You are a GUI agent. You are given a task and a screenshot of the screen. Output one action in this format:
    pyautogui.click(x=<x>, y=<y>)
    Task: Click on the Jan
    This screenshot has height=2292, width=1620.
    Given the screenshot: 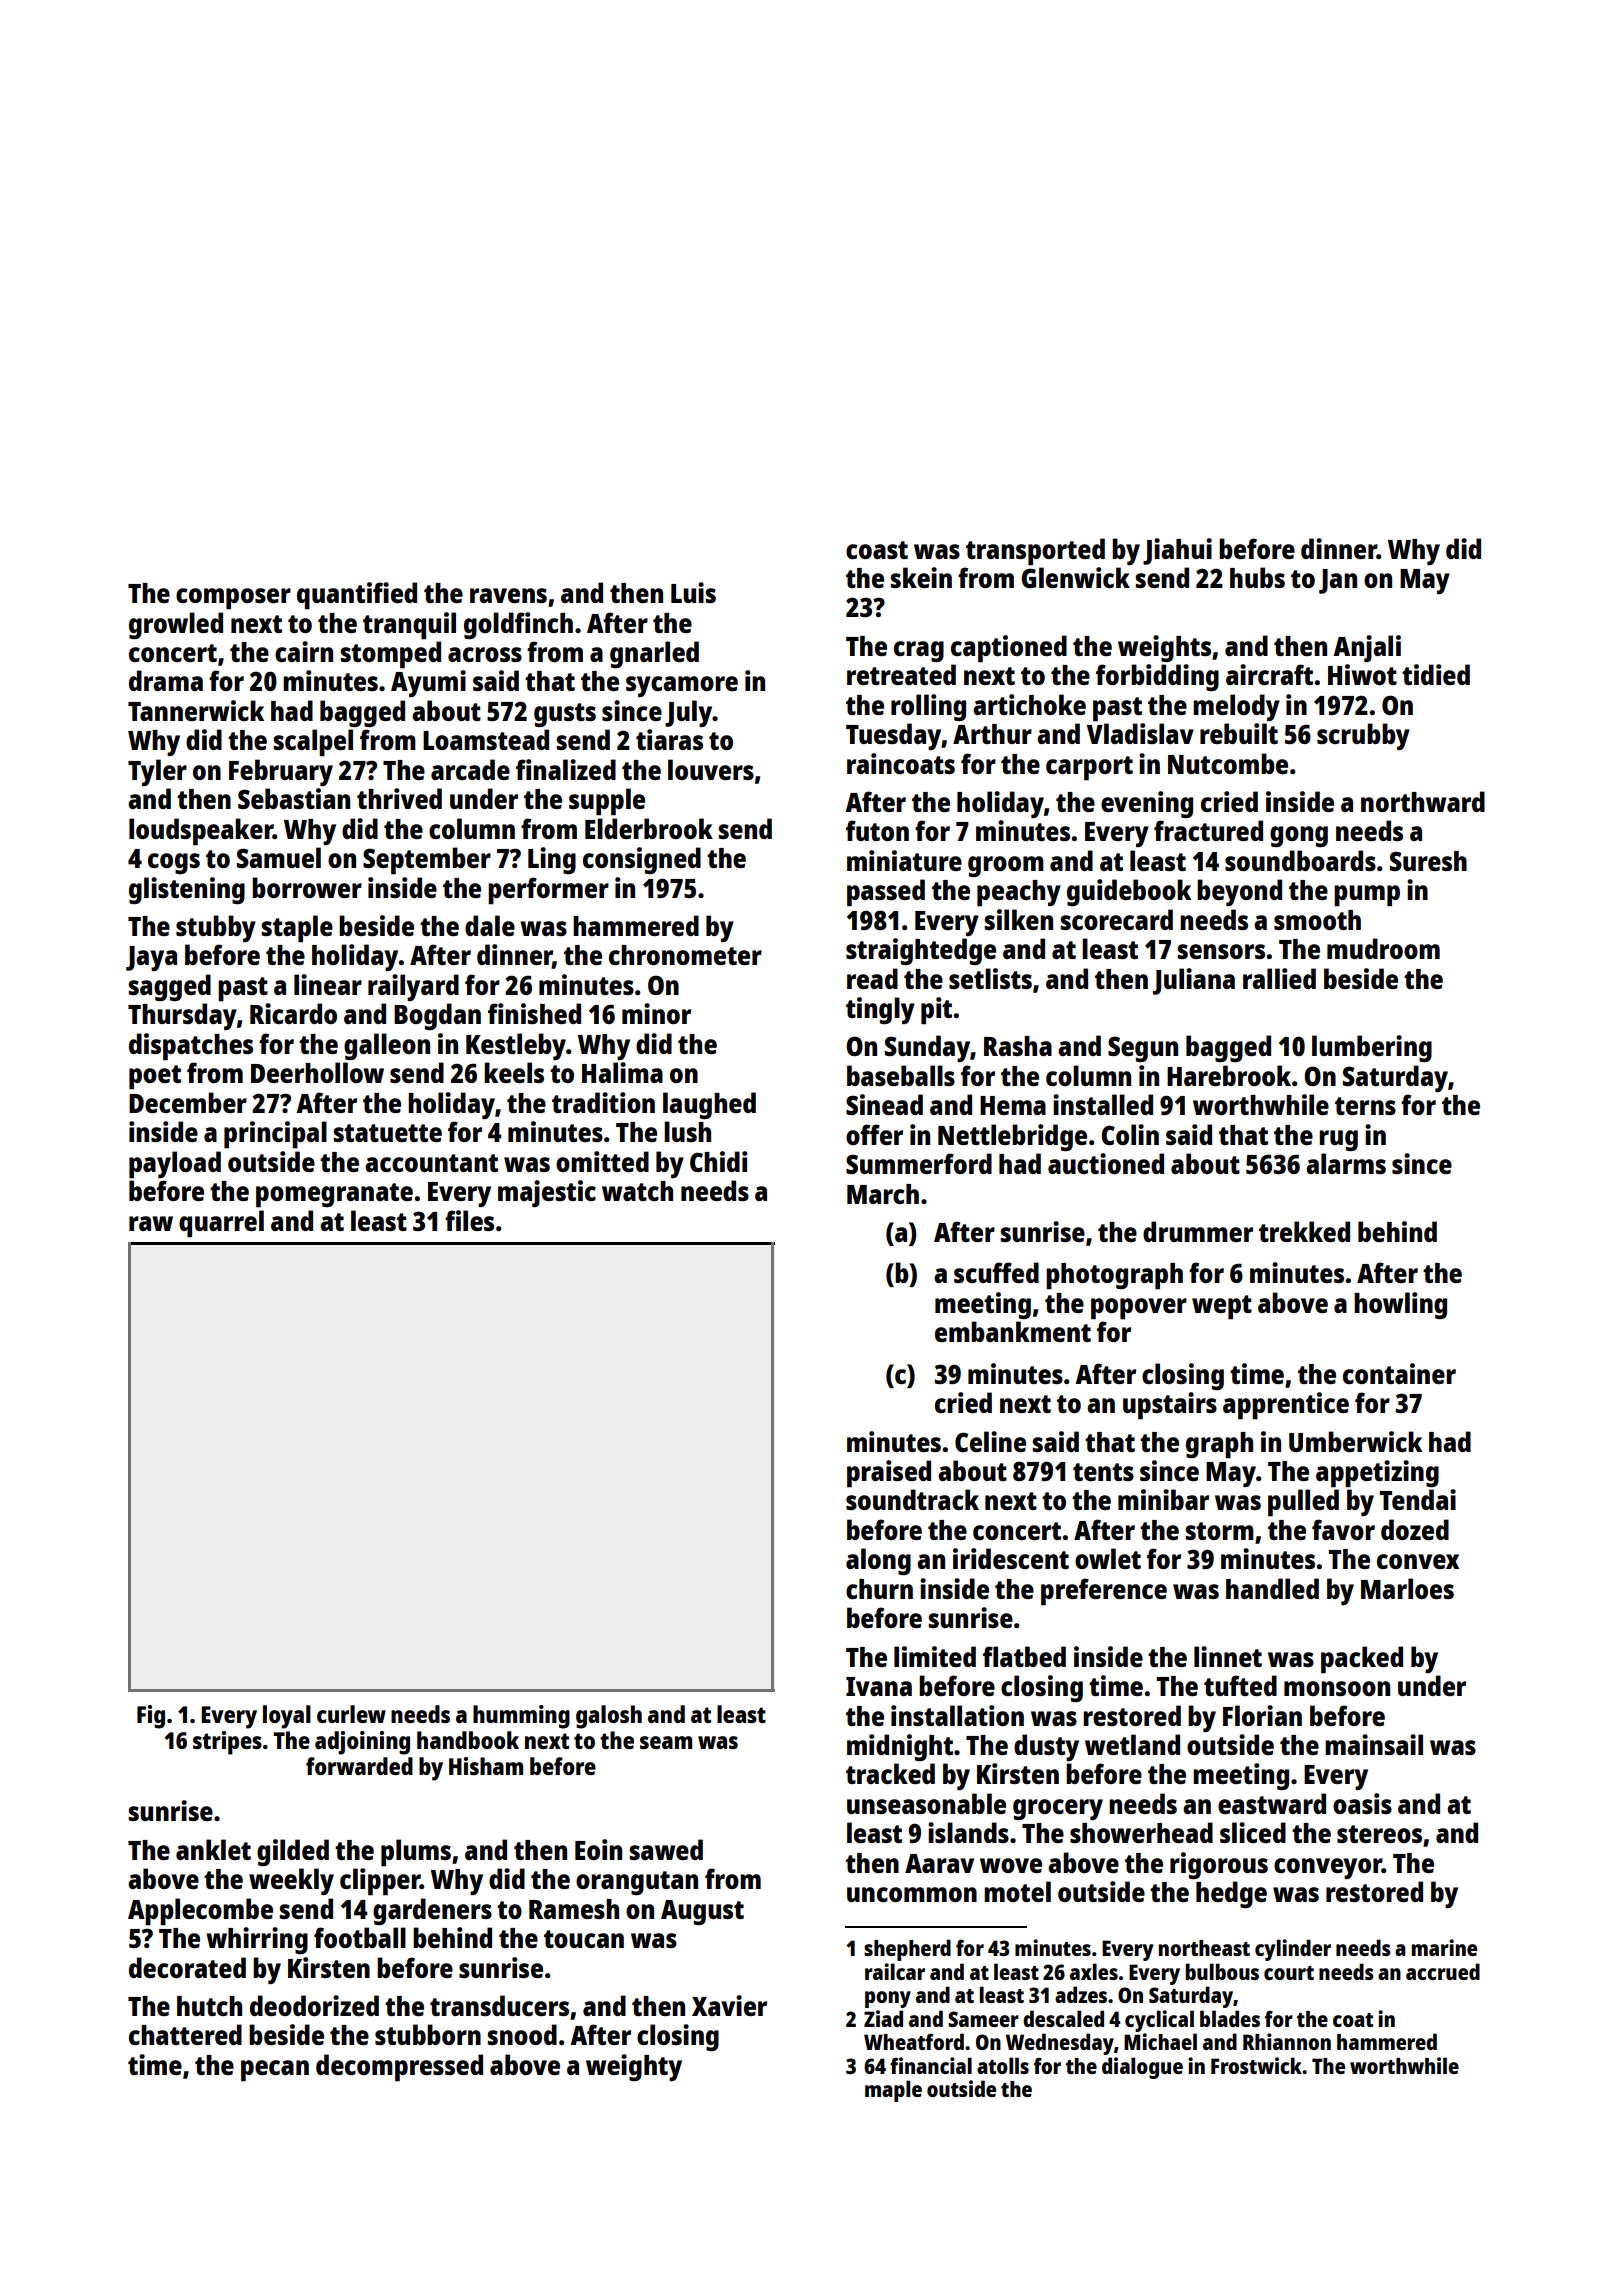 What is the action you would take?
    pyautogui.click(x=1338, y=581)
